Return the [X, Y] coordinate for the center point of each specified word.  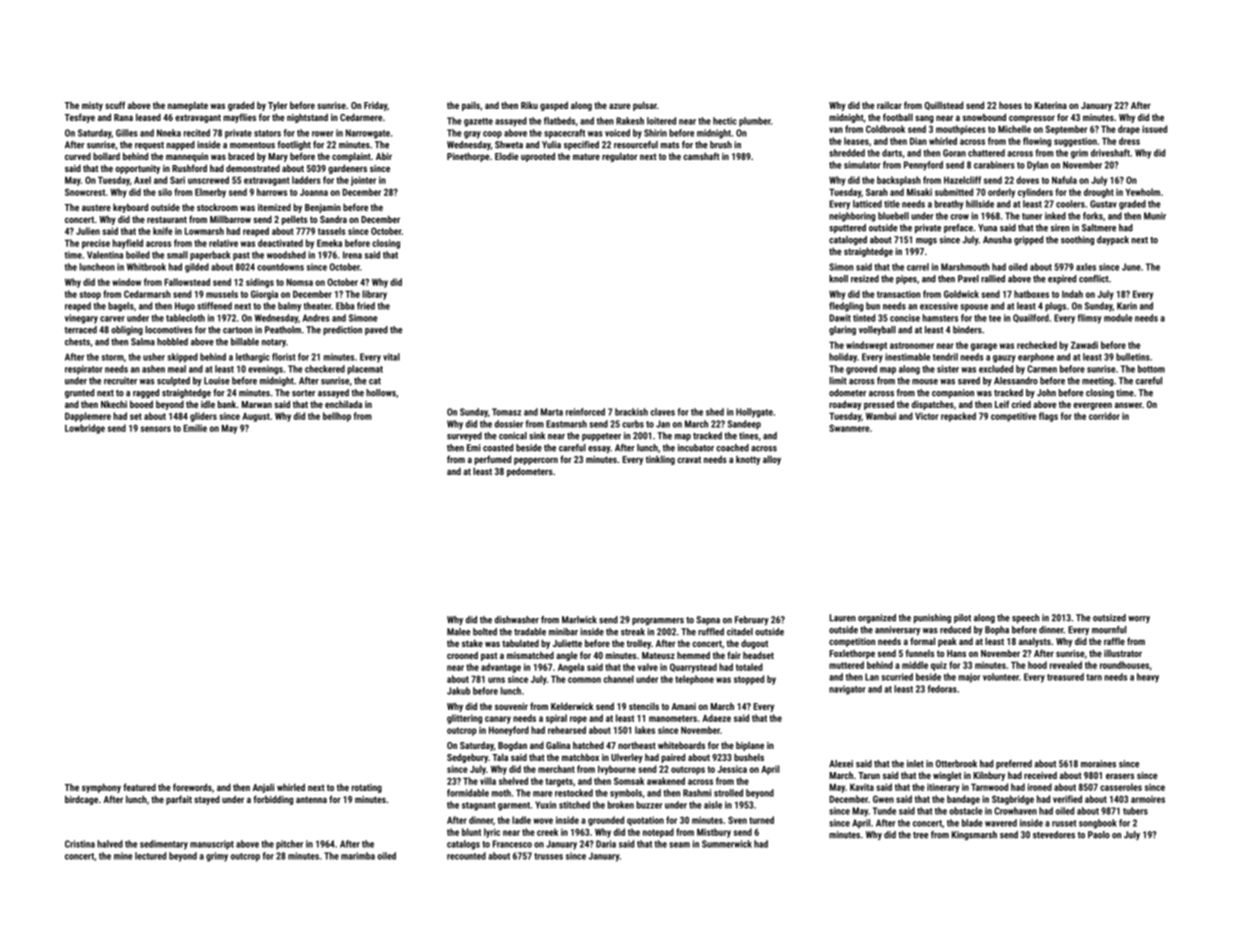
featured [139, 787]
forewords [192, 787]
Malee [459, 632]
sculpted [173, 381]
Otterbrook [956, 764]
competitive [1013, 417]
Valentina [105, 255]
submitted [954, 192]
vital [391, 357]
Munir [1155, 216]
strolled [728, 793]
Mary [278, 157]
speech [1025, 618]
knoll [838, 279]
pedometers [530, 472]
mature [586, 156]
